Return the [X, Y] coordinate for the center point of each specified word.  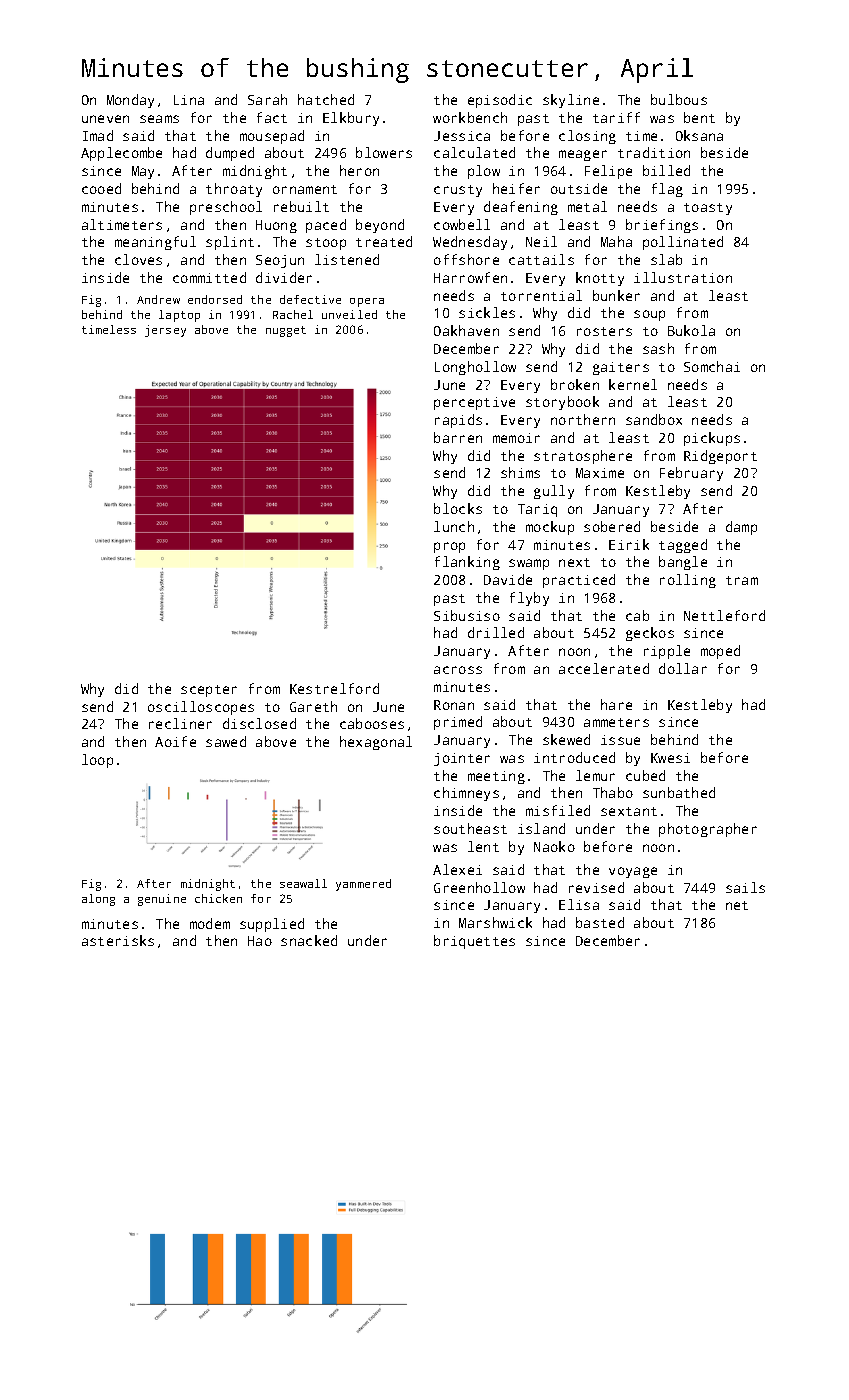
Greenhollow [479, 887]
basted [600, 922]
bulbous [679, 99]
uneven [105, 119]
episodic [500, 101]
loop [97, 761]
